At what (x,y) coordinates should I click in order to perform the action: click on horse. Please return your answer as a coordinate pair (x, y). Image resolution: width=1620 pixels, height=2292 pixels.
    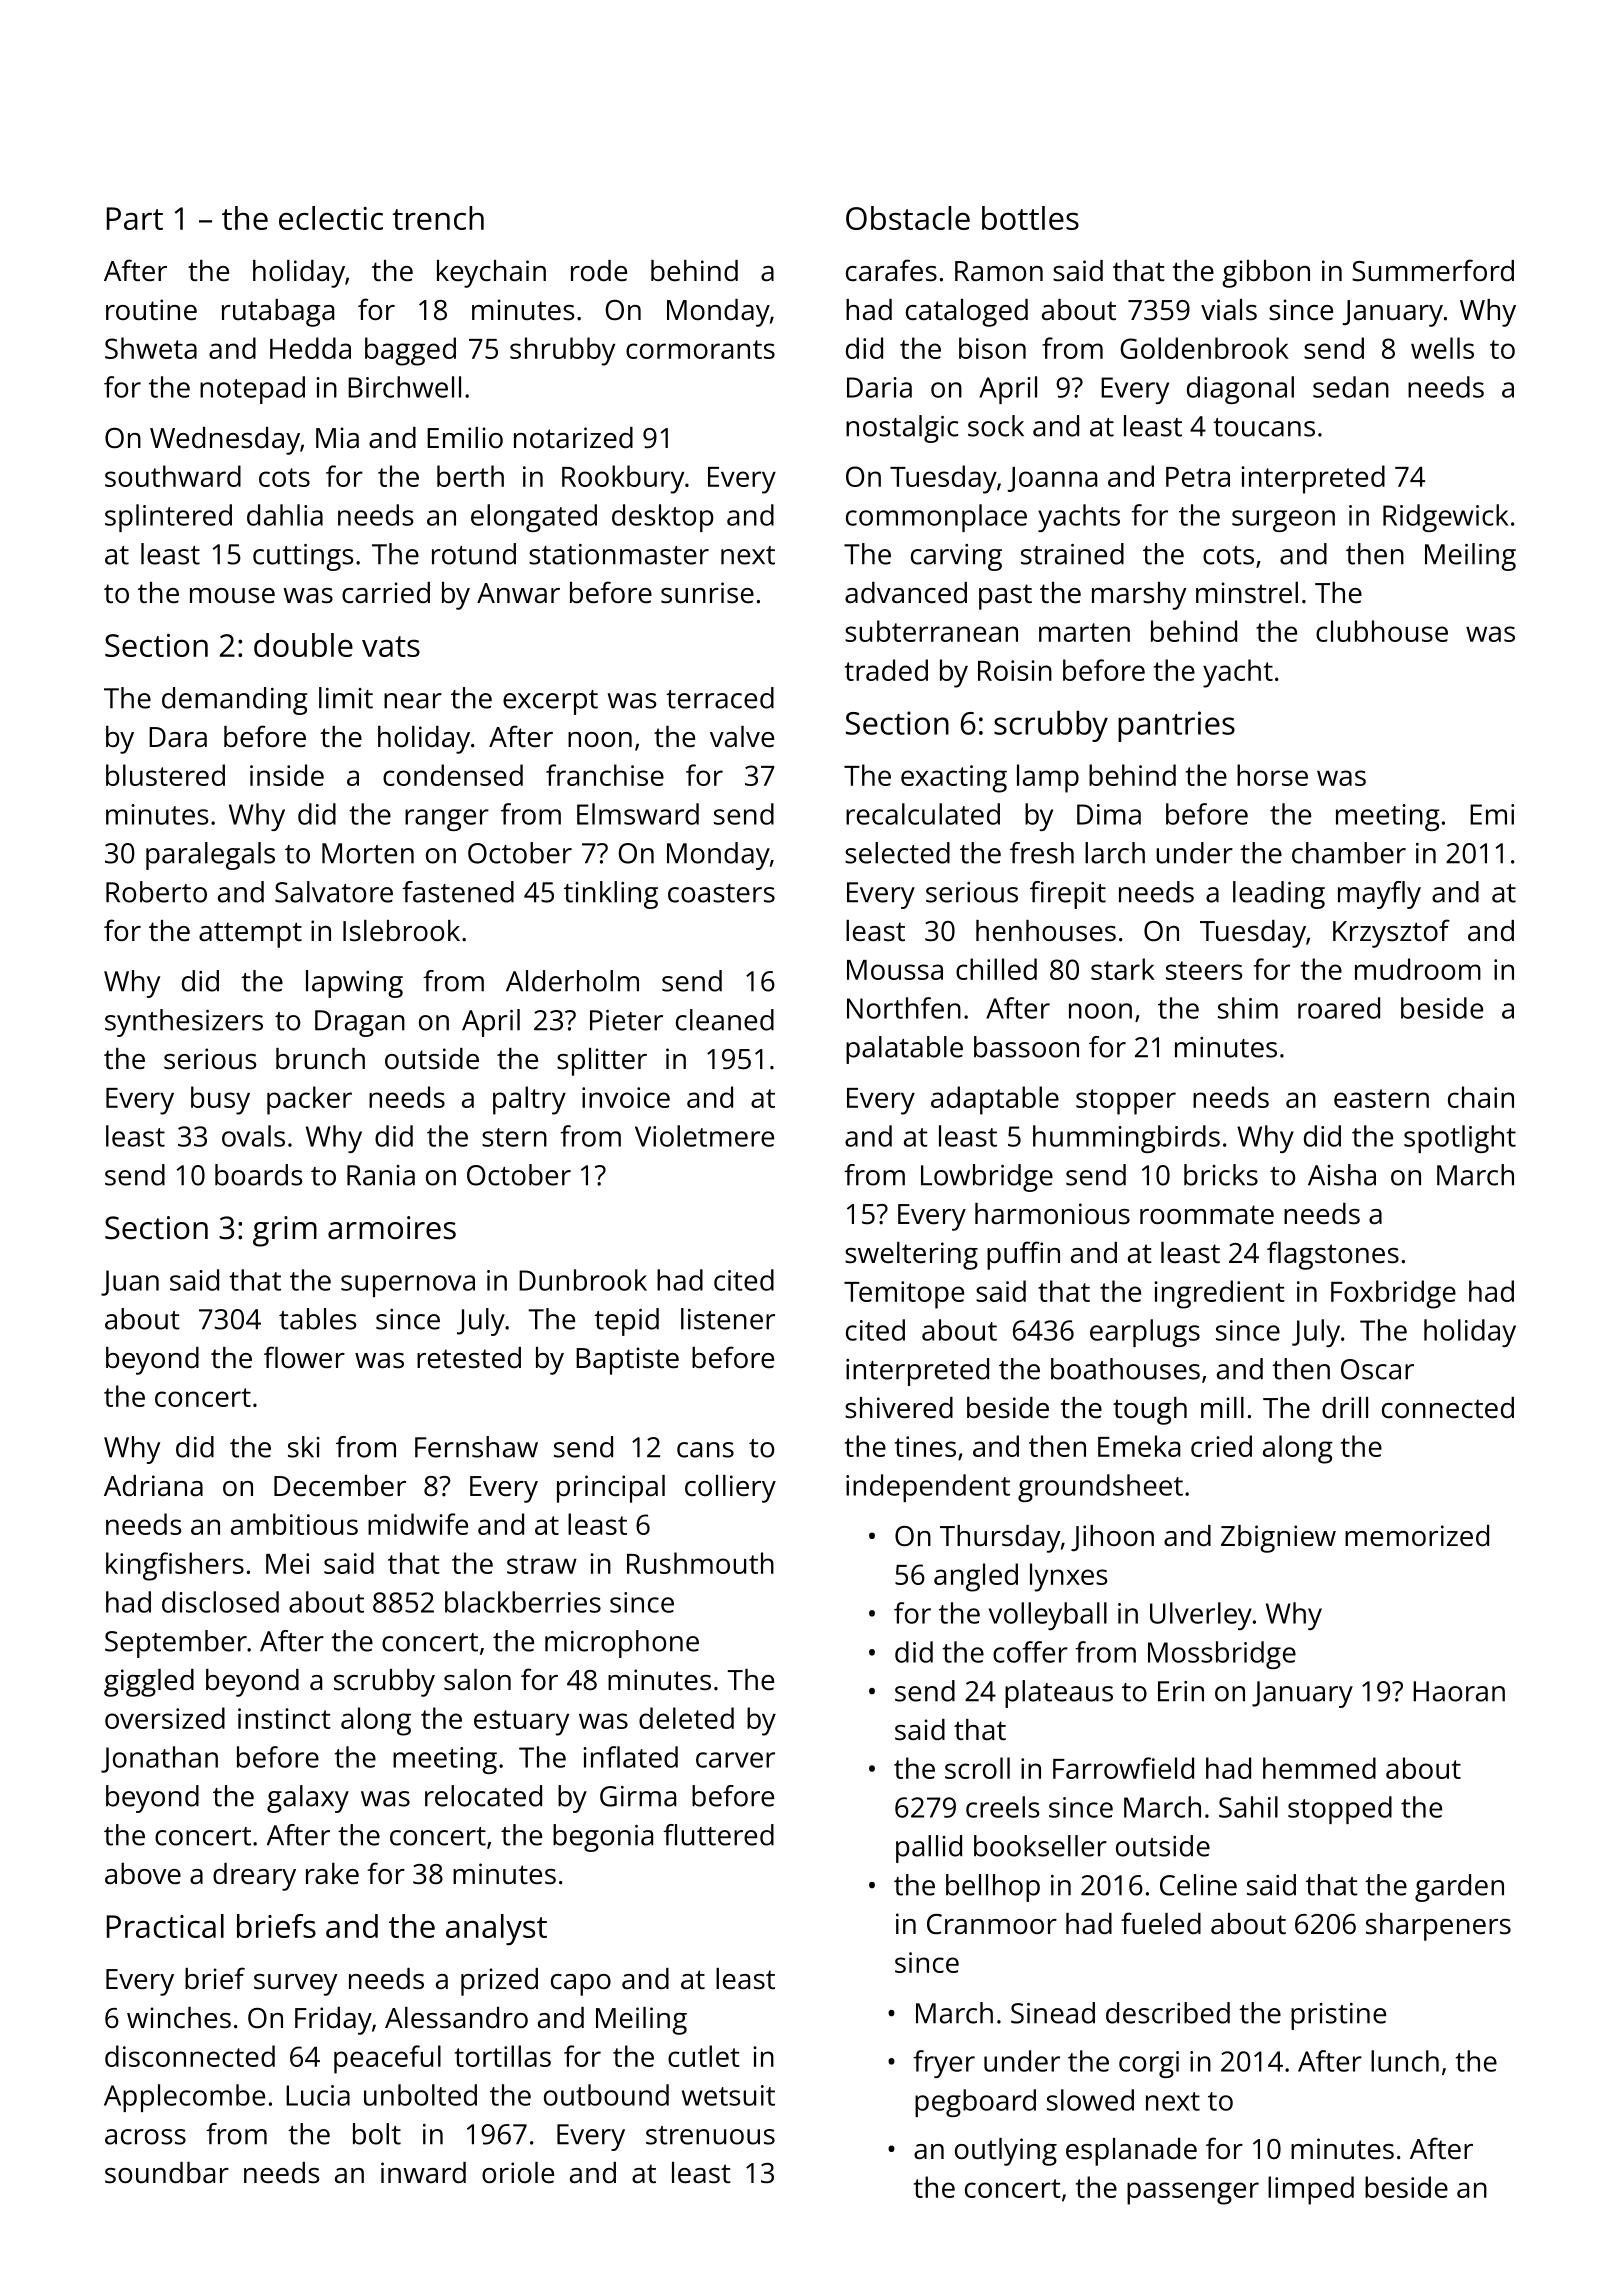
    Looking at the image, I should click on (1272, 775).
